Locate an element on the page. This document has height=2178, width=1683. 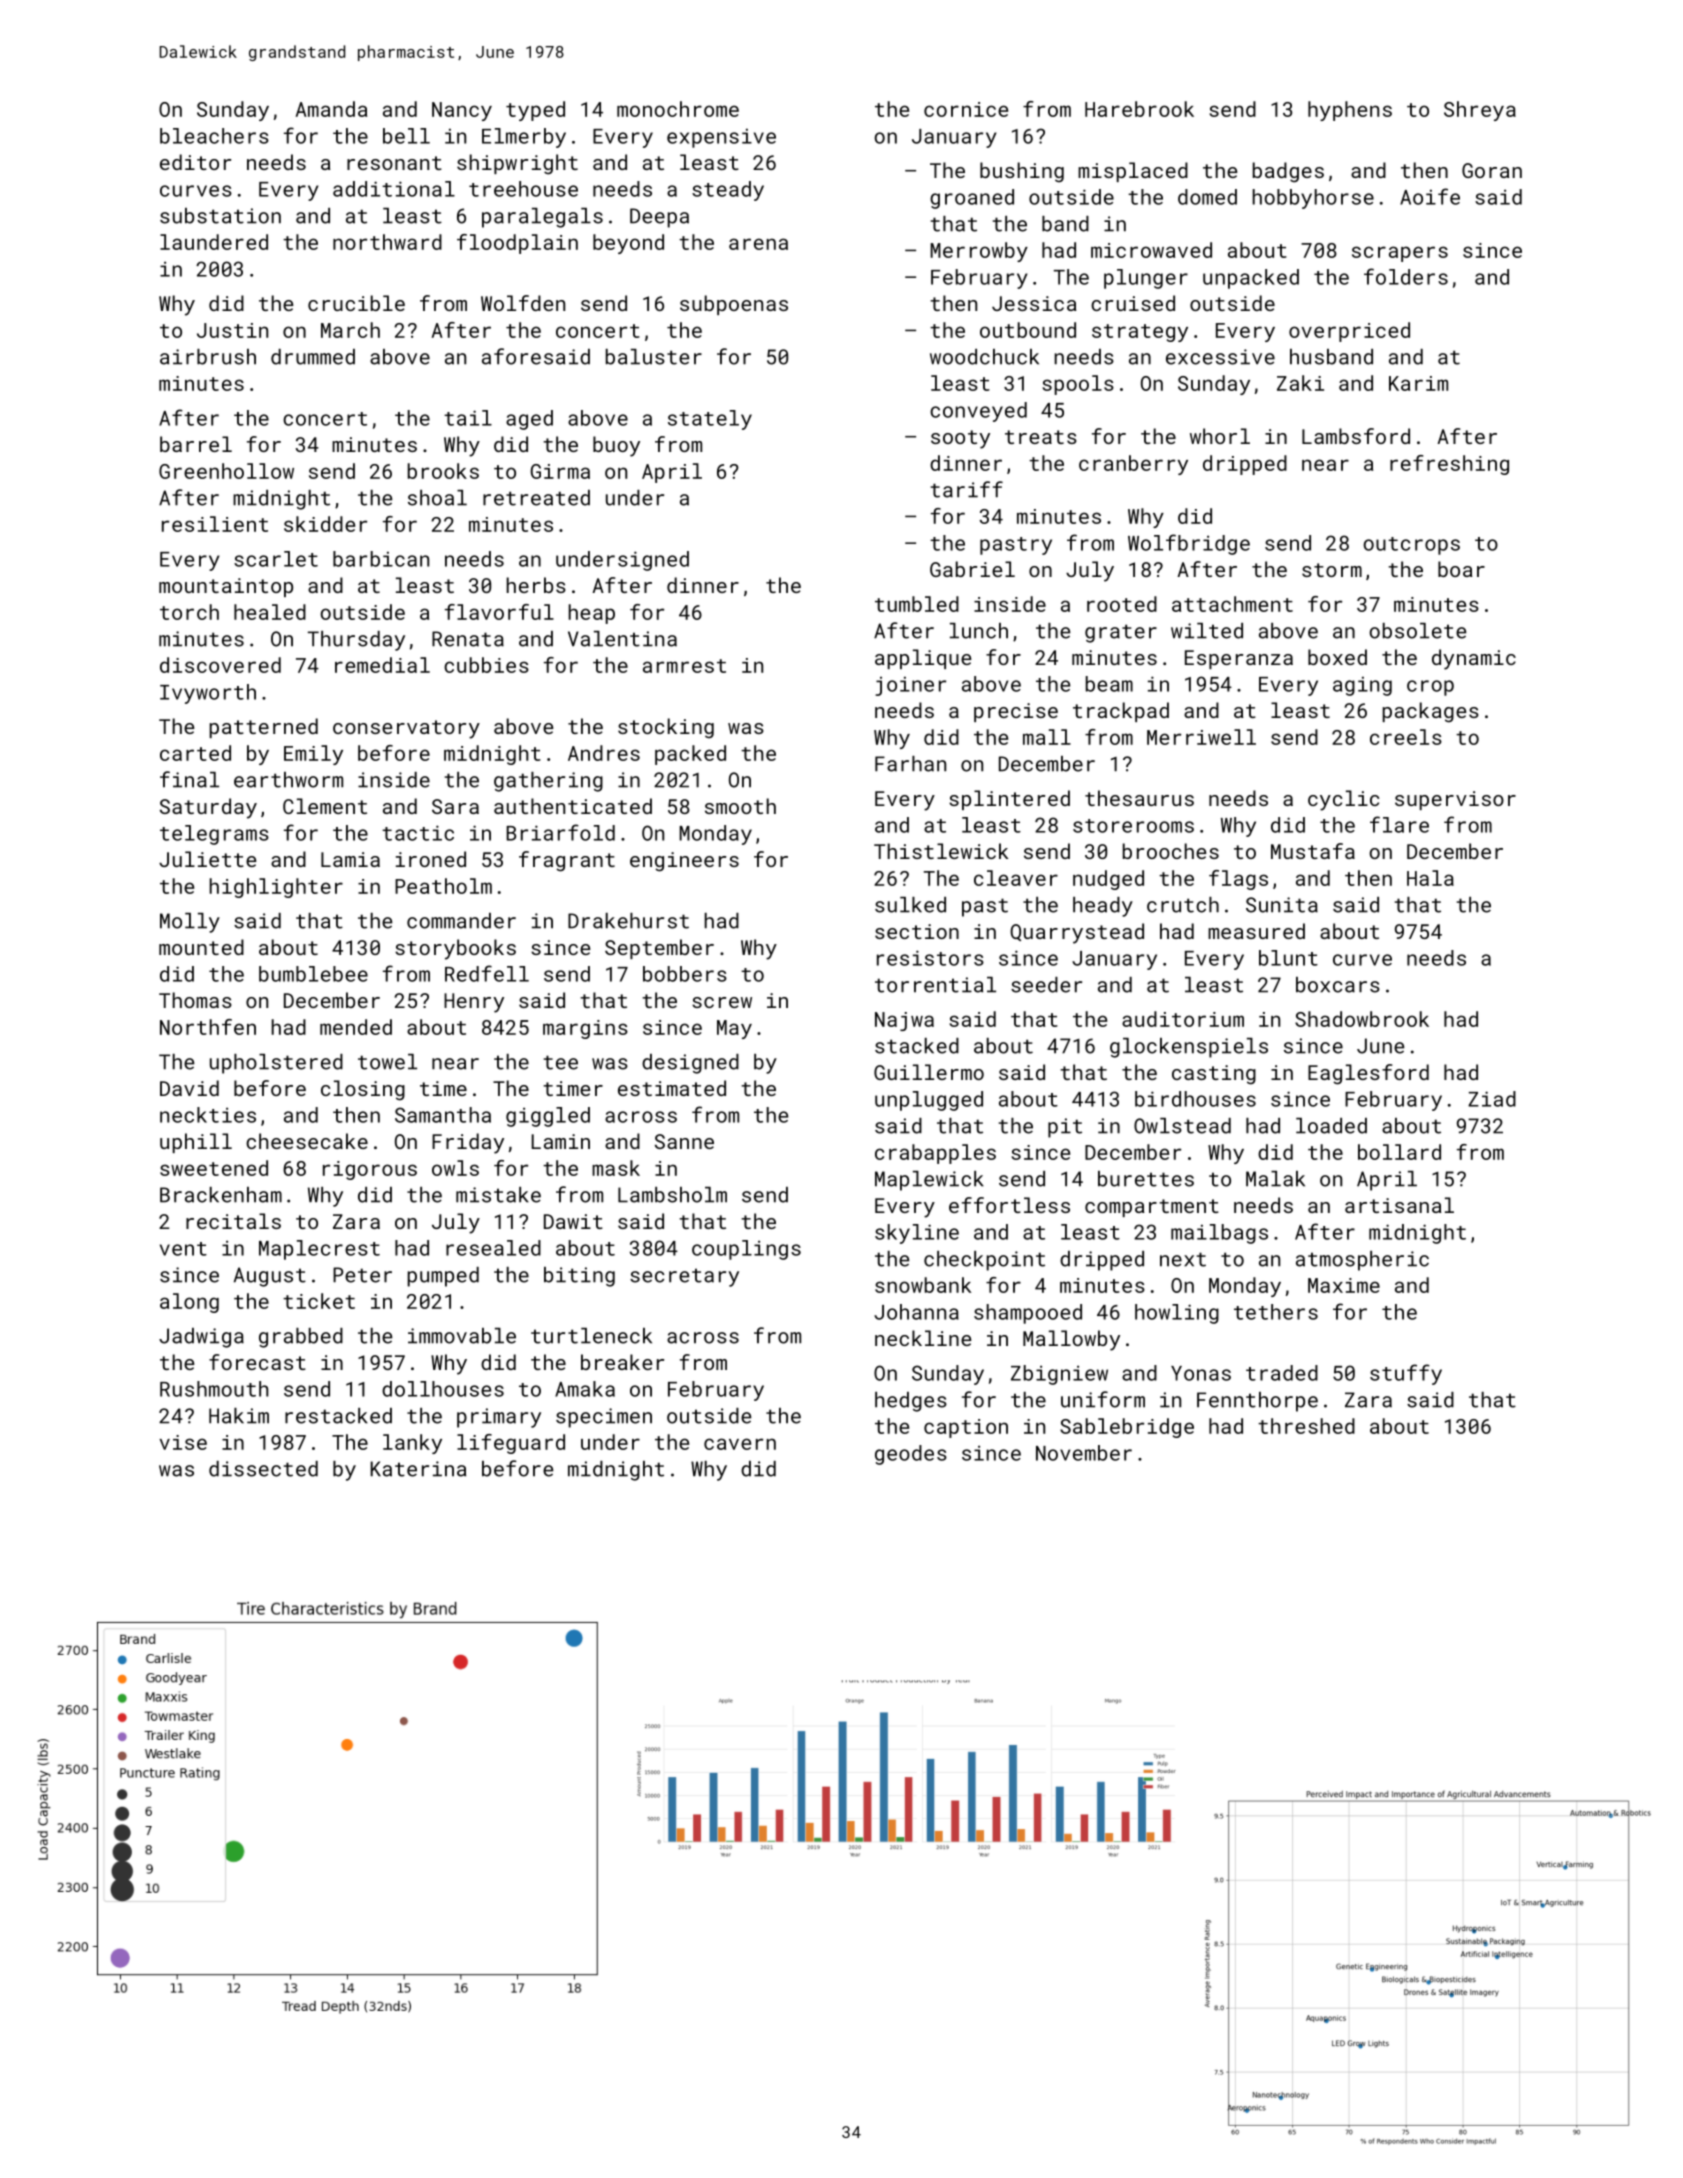
cavern is located at coordinates (740, 1444).
